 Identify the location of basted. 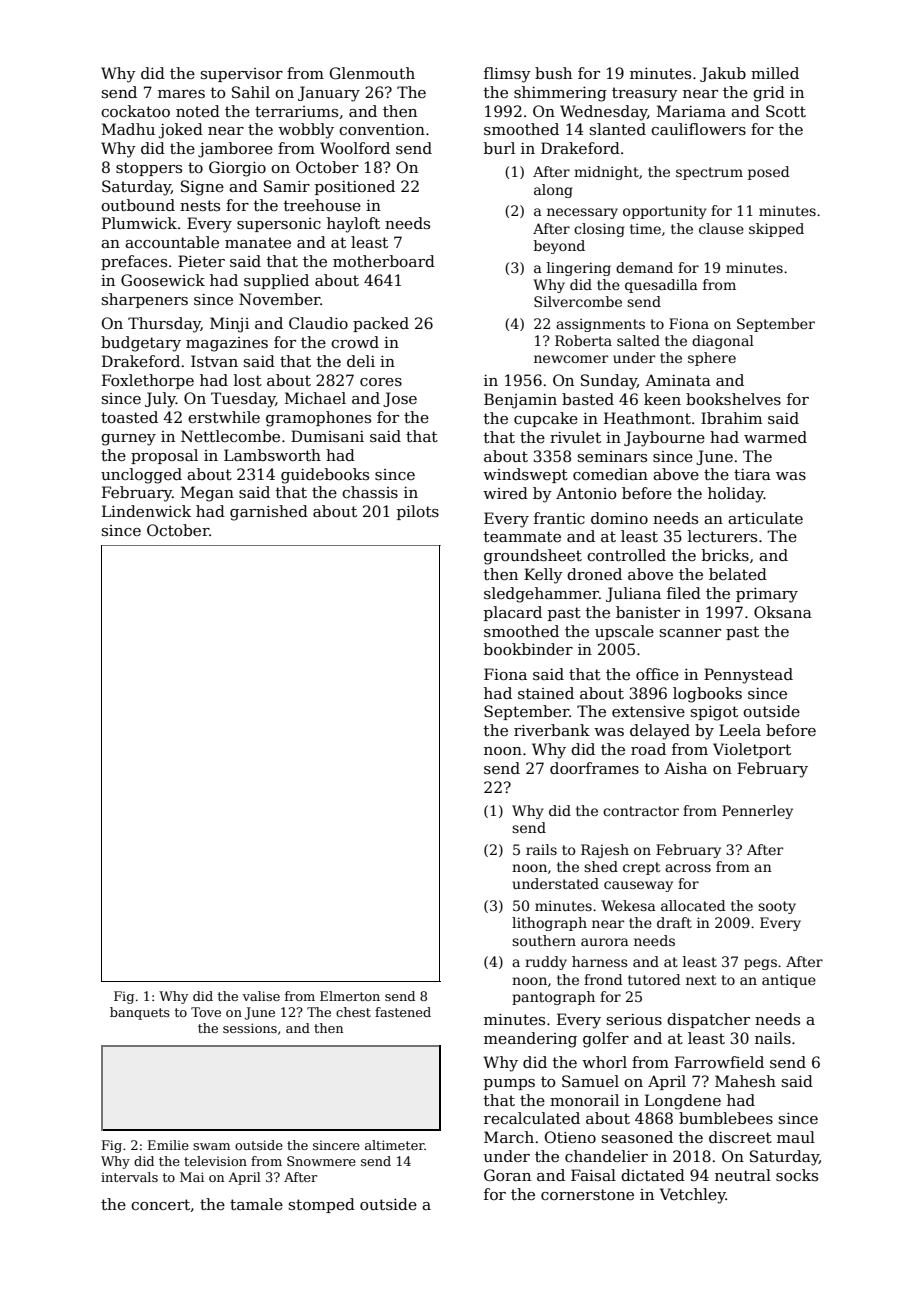
(588, 399).
